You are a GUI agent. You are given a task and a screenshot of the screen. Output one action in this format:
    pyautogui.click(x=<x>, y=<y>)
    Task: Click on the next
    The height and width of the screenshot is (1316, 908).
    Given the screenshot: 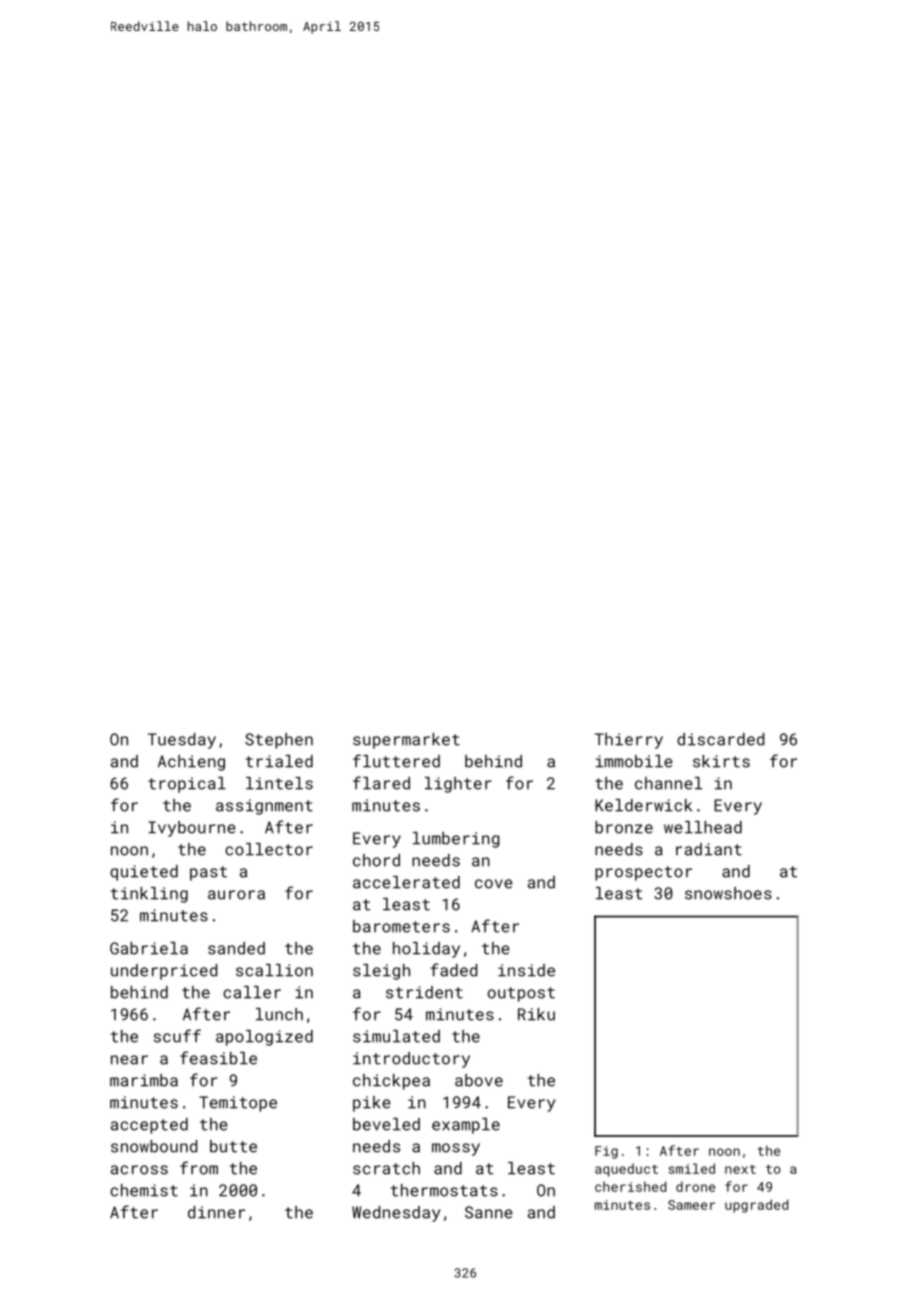 What is the action you would take?
    pyautogui.click(x=740, y=1169)
